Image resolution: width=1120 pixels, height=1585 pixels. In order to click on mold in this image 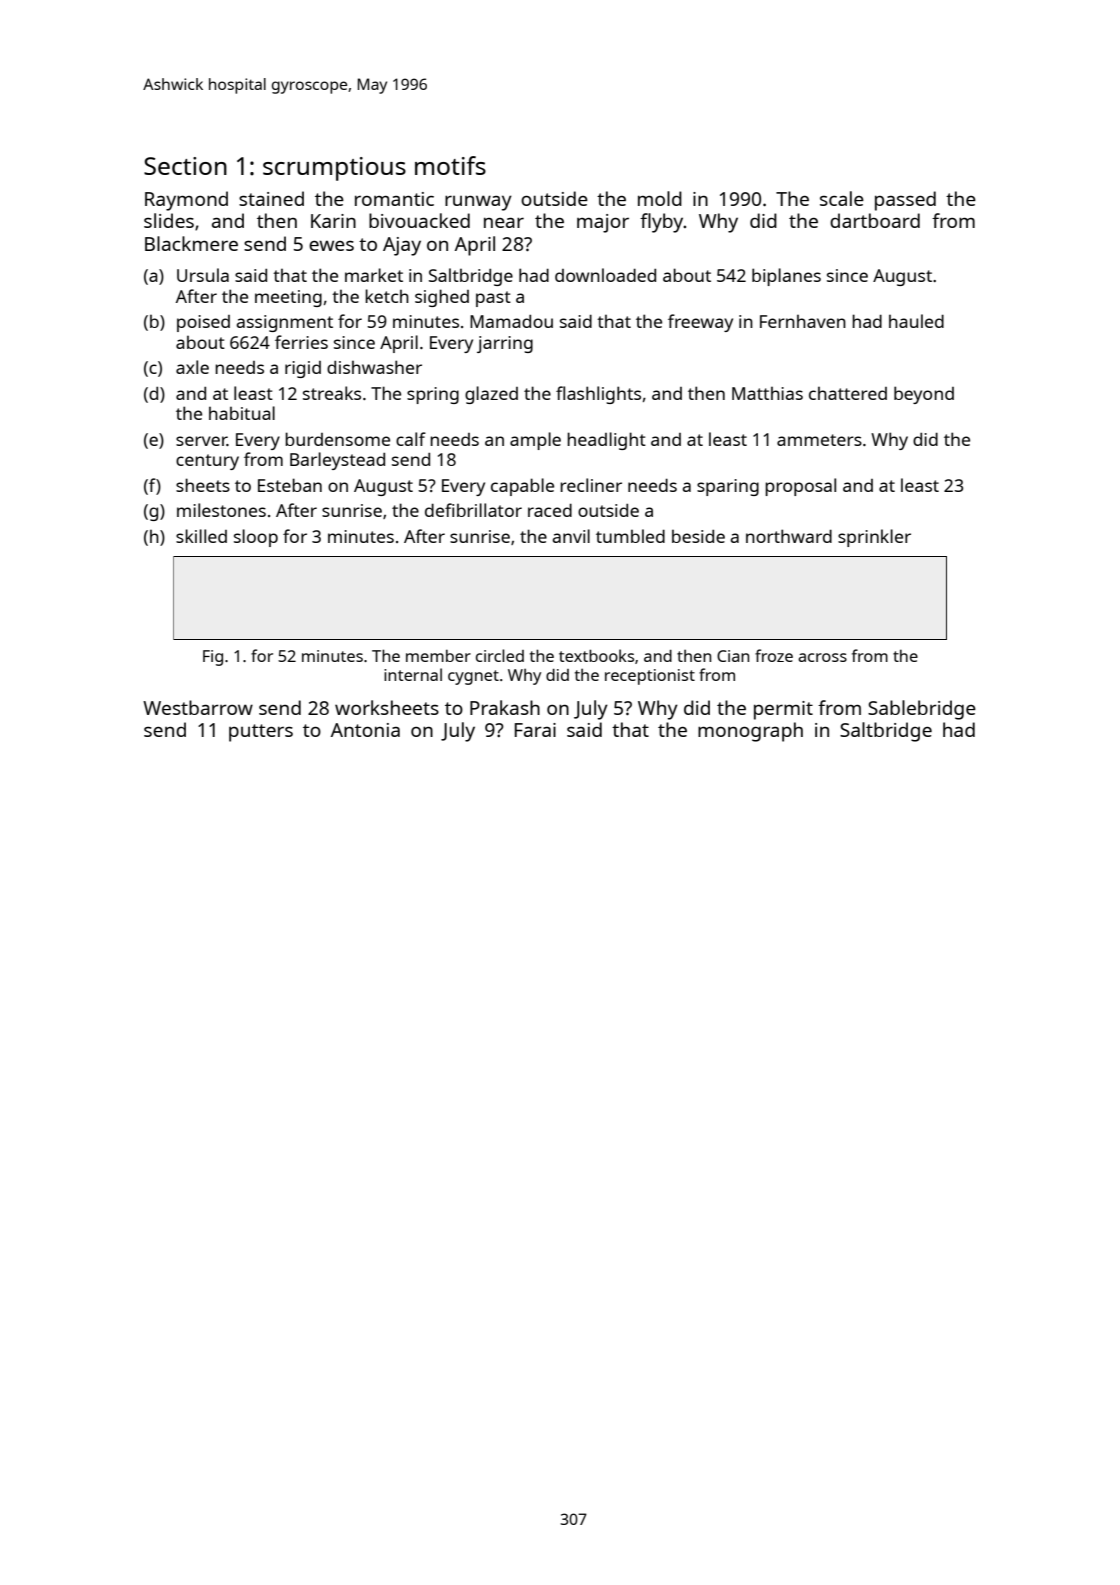, I will do `click(660, 198)`.
